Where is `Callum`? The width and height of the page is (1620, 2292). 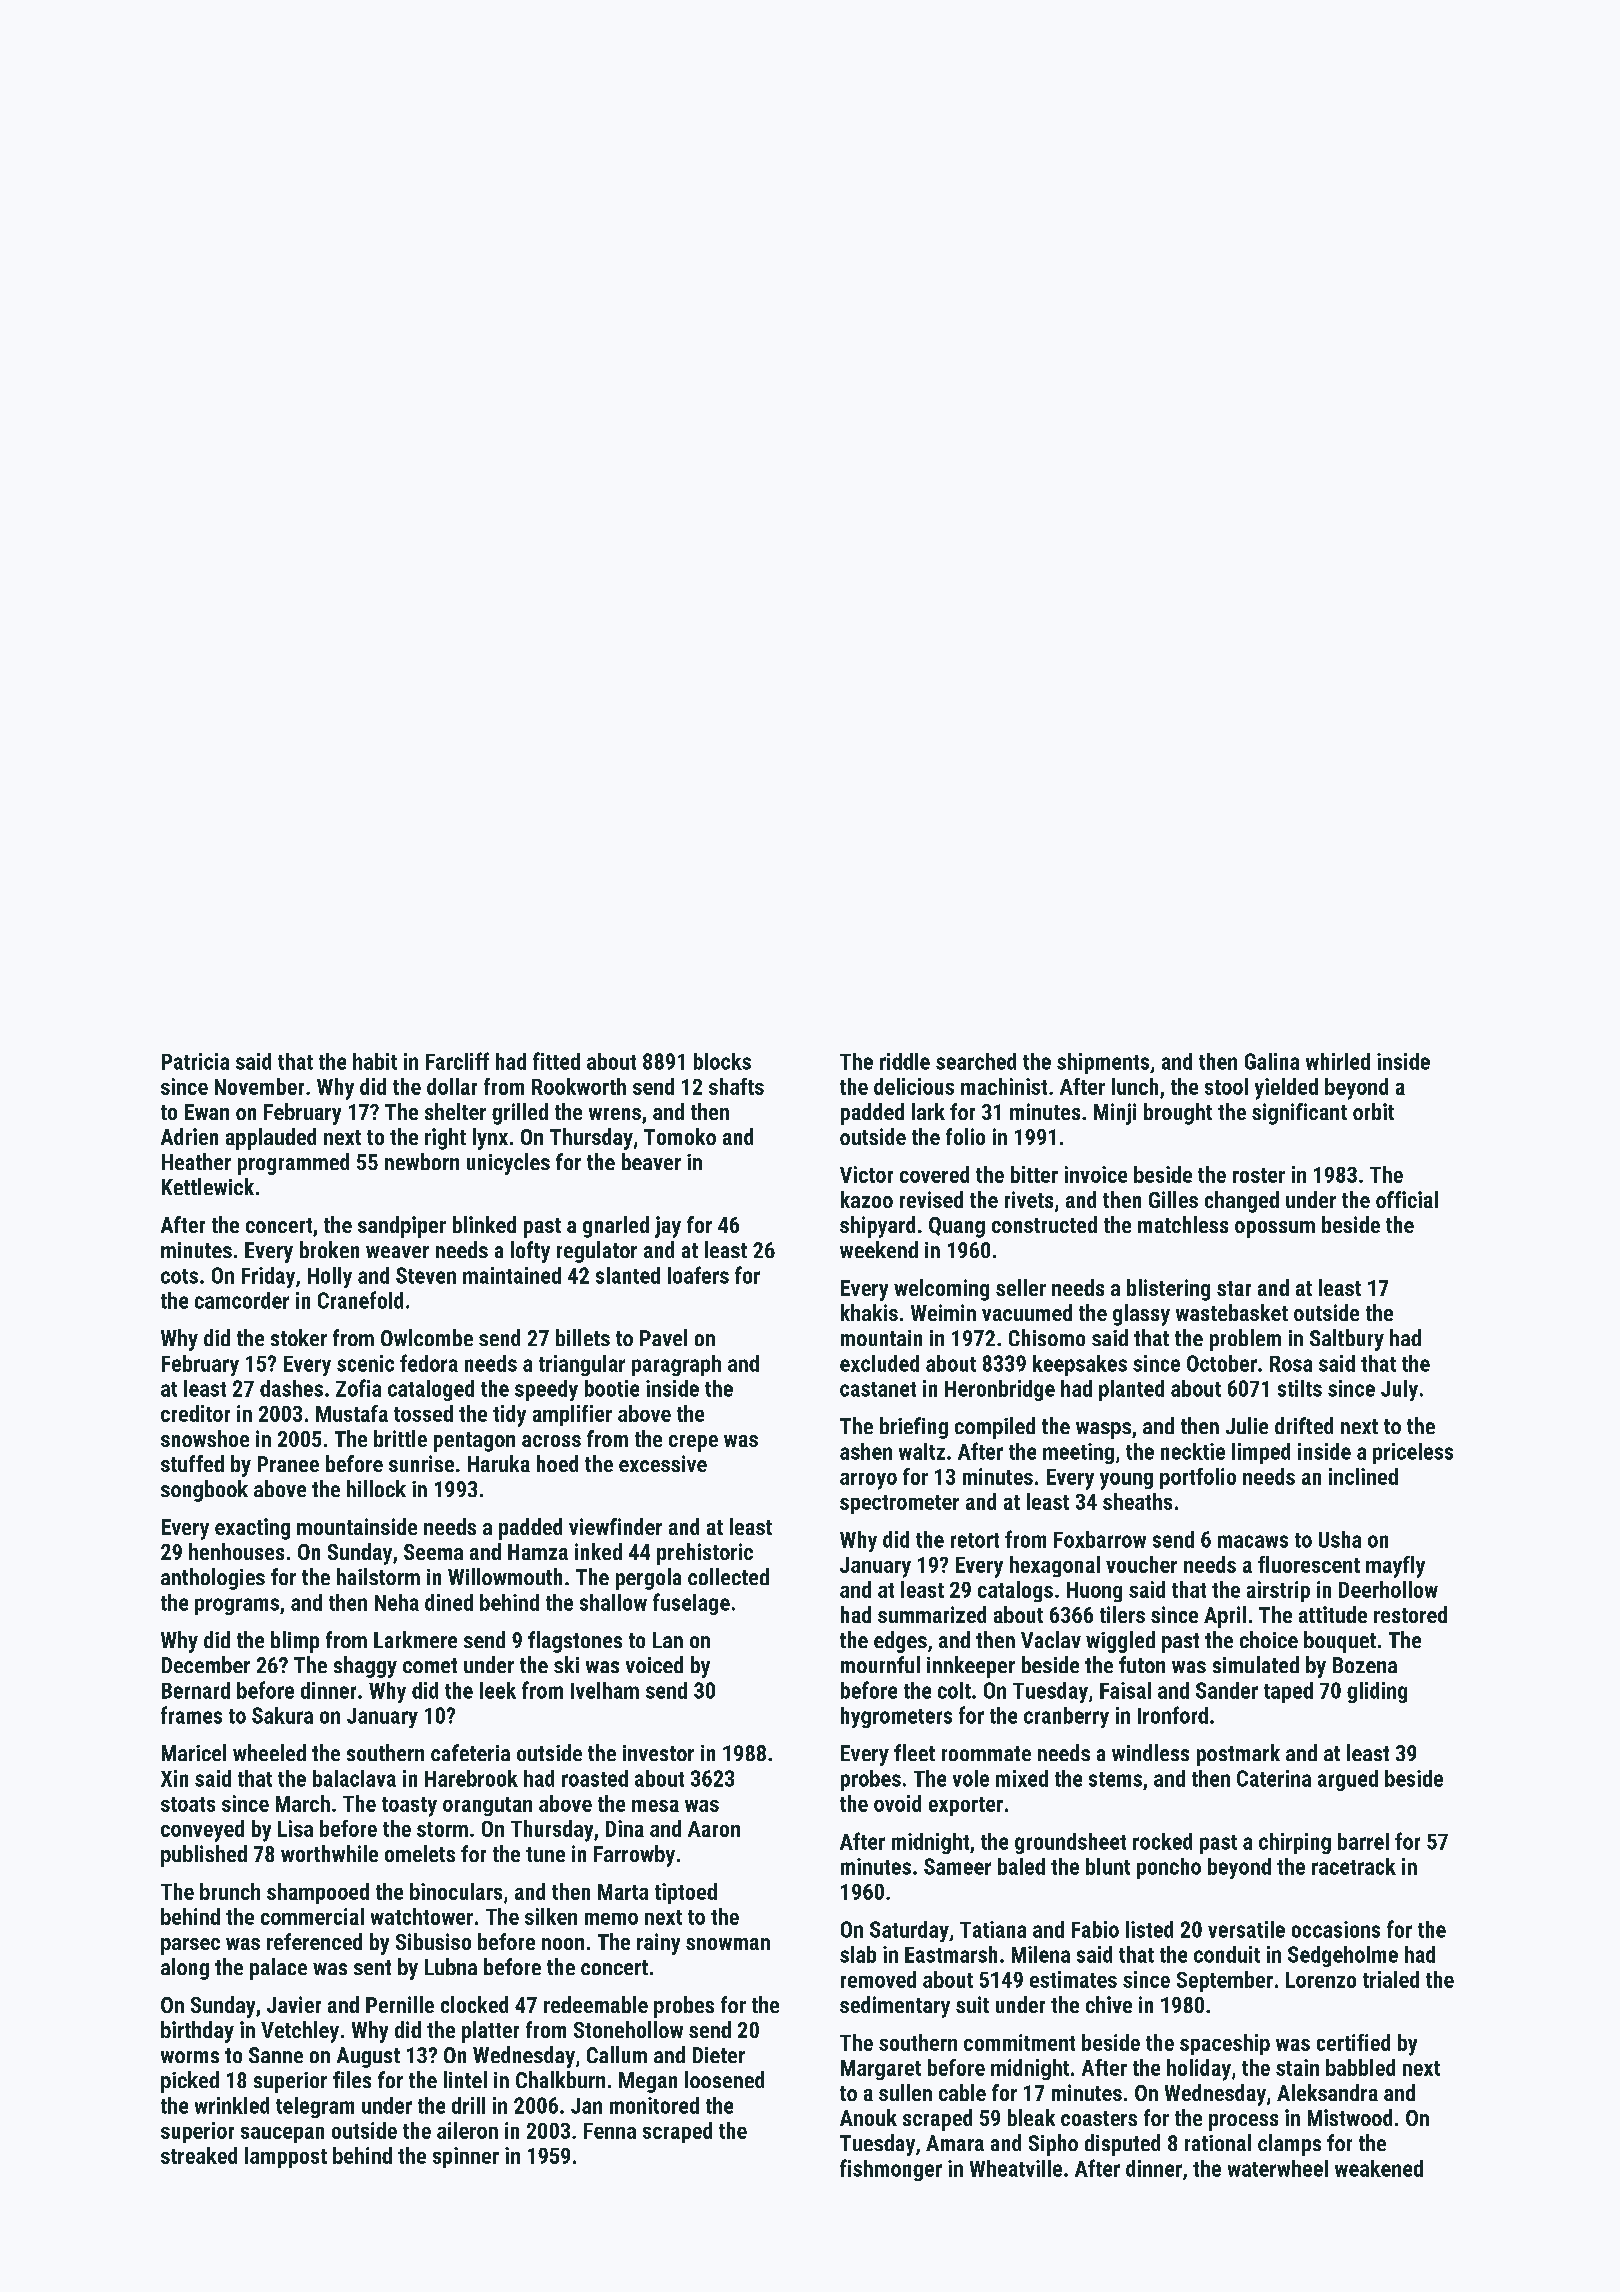
Callum is located at coordinates (617, 2054).
